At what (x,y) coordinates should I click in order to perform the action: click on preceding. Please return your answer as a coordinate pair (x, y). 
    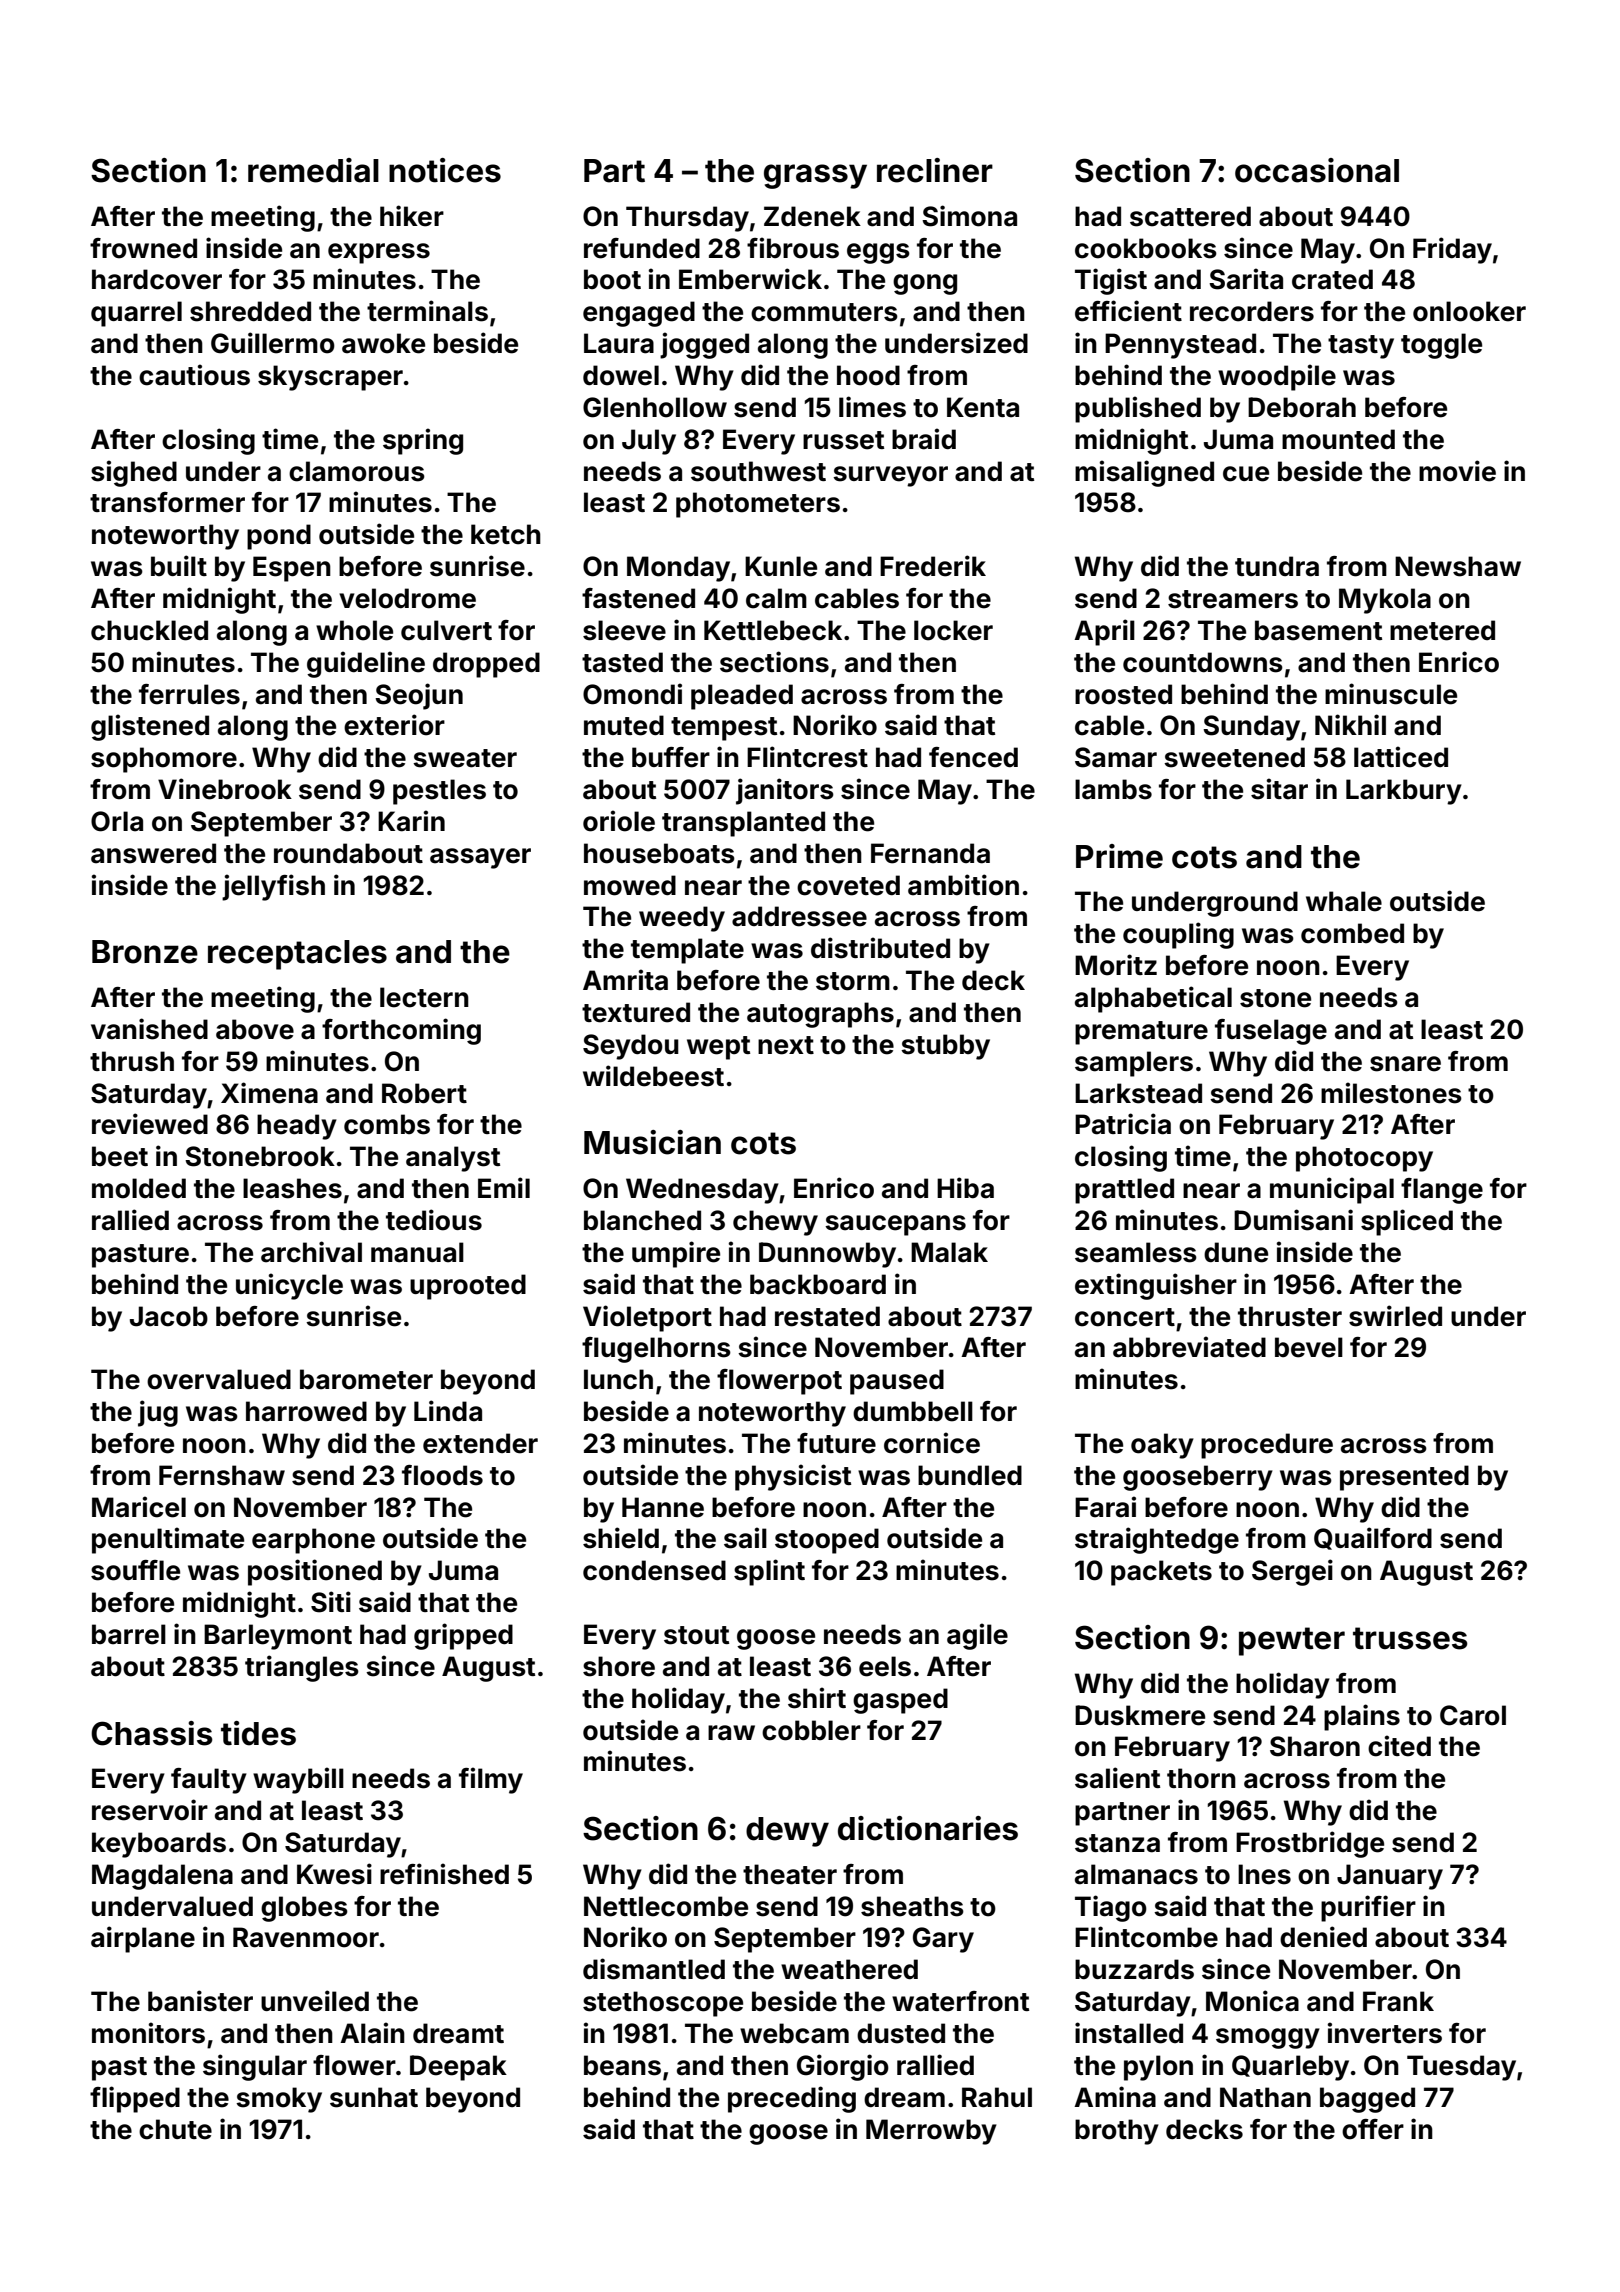
    Looking at the image, I should click on (792, 2099).
